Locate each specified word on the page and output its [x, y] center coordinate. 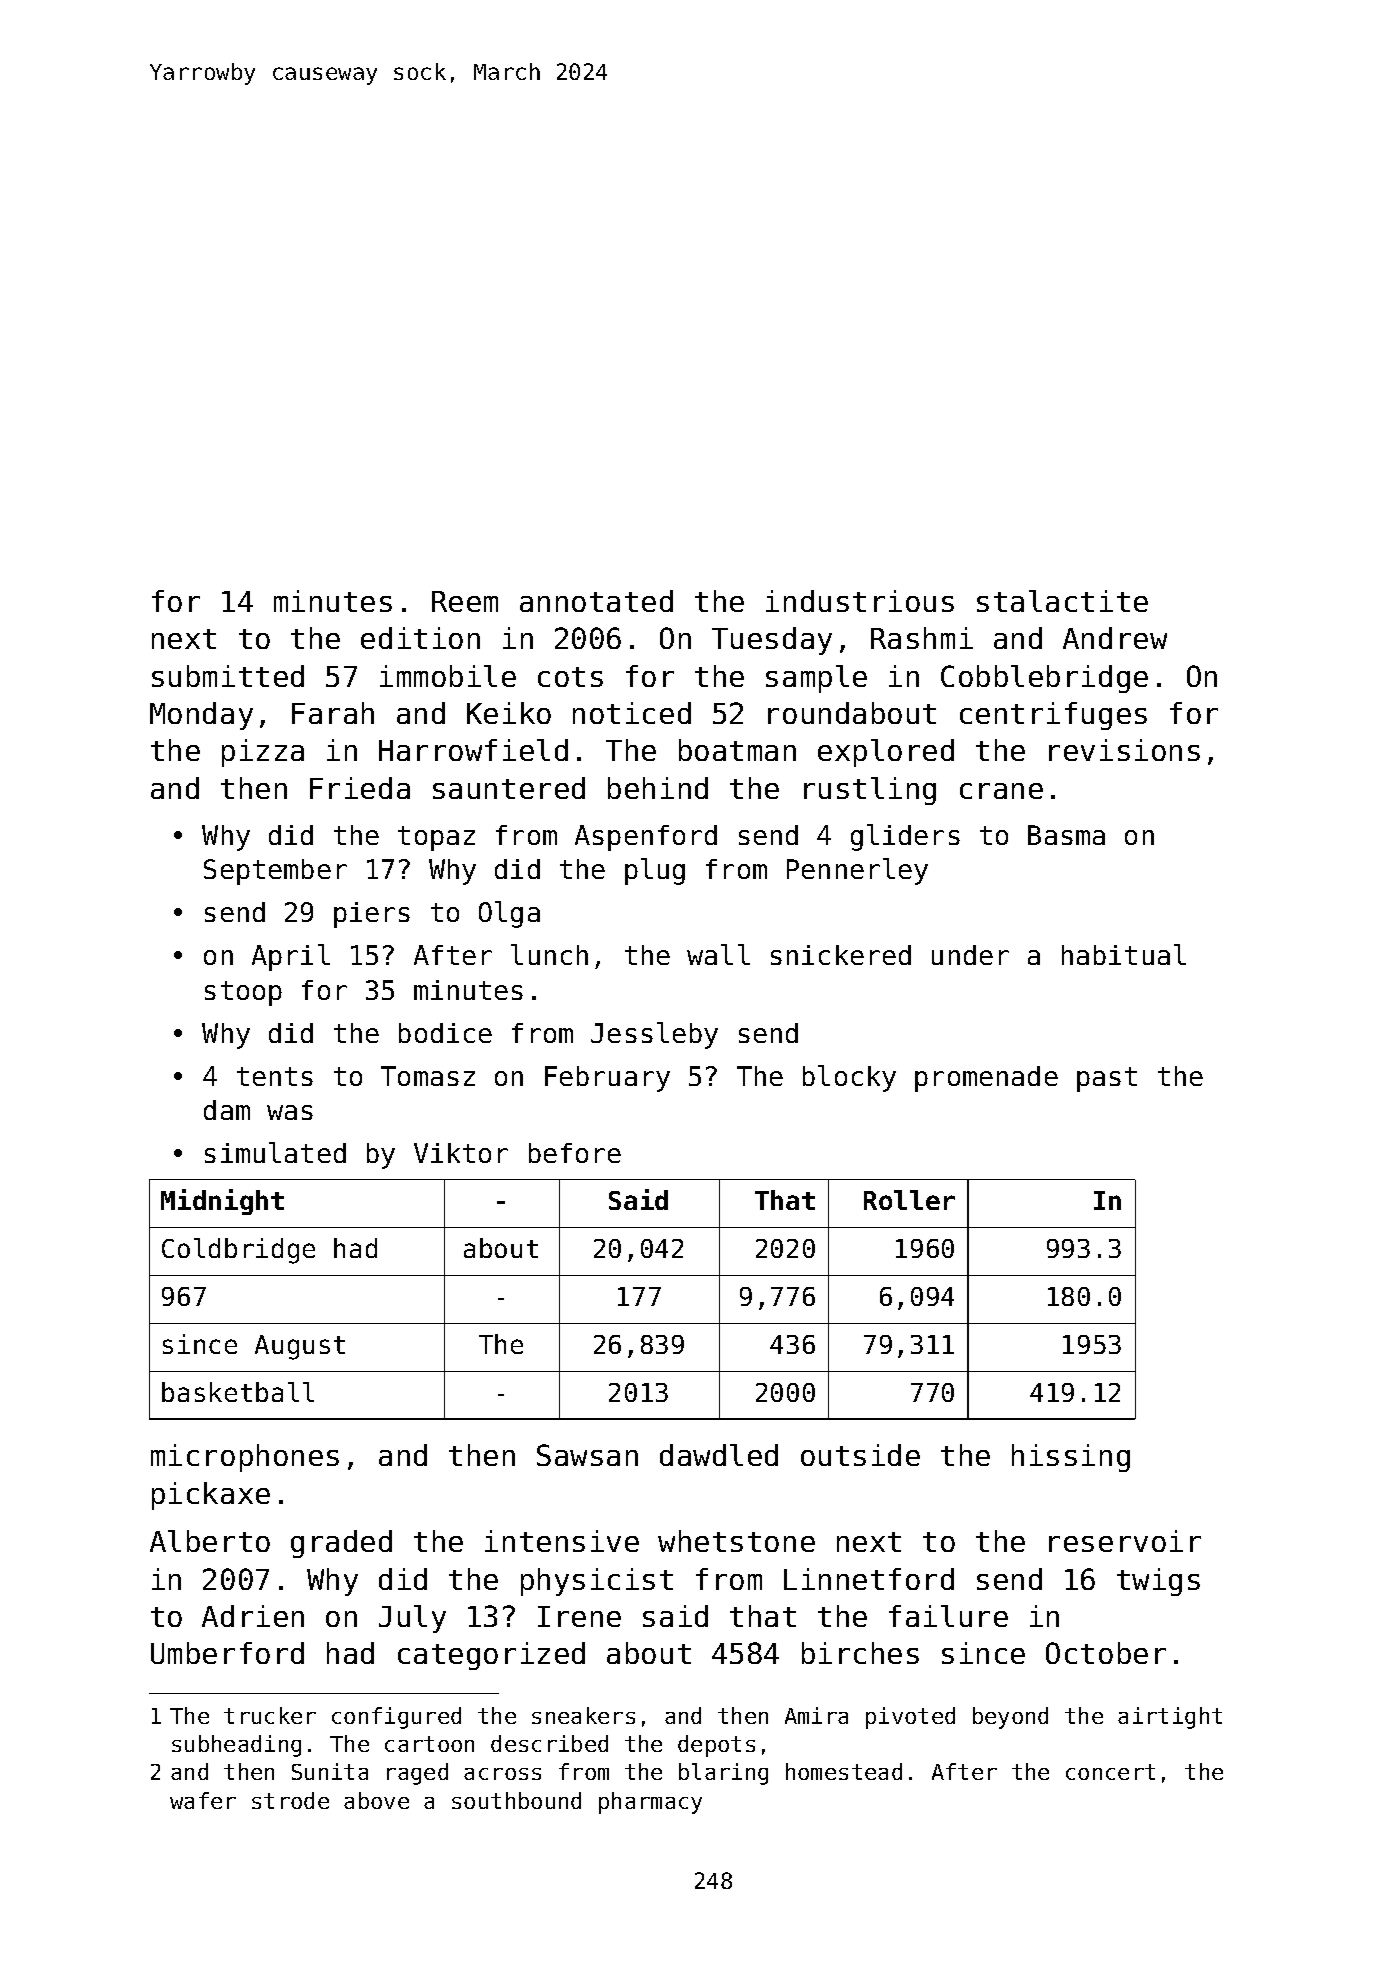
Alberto [210, 1541]
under [970, 955]
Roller [909, 1200]
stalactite [1062, 601]
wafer [203, 1800]
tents [275, 1076]
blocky [849, 1078]
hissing [1071, 1458]
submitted [228, 676]
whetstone [736, 1541]
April [291, 957]
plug [655, 871]
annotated [596, 601]
